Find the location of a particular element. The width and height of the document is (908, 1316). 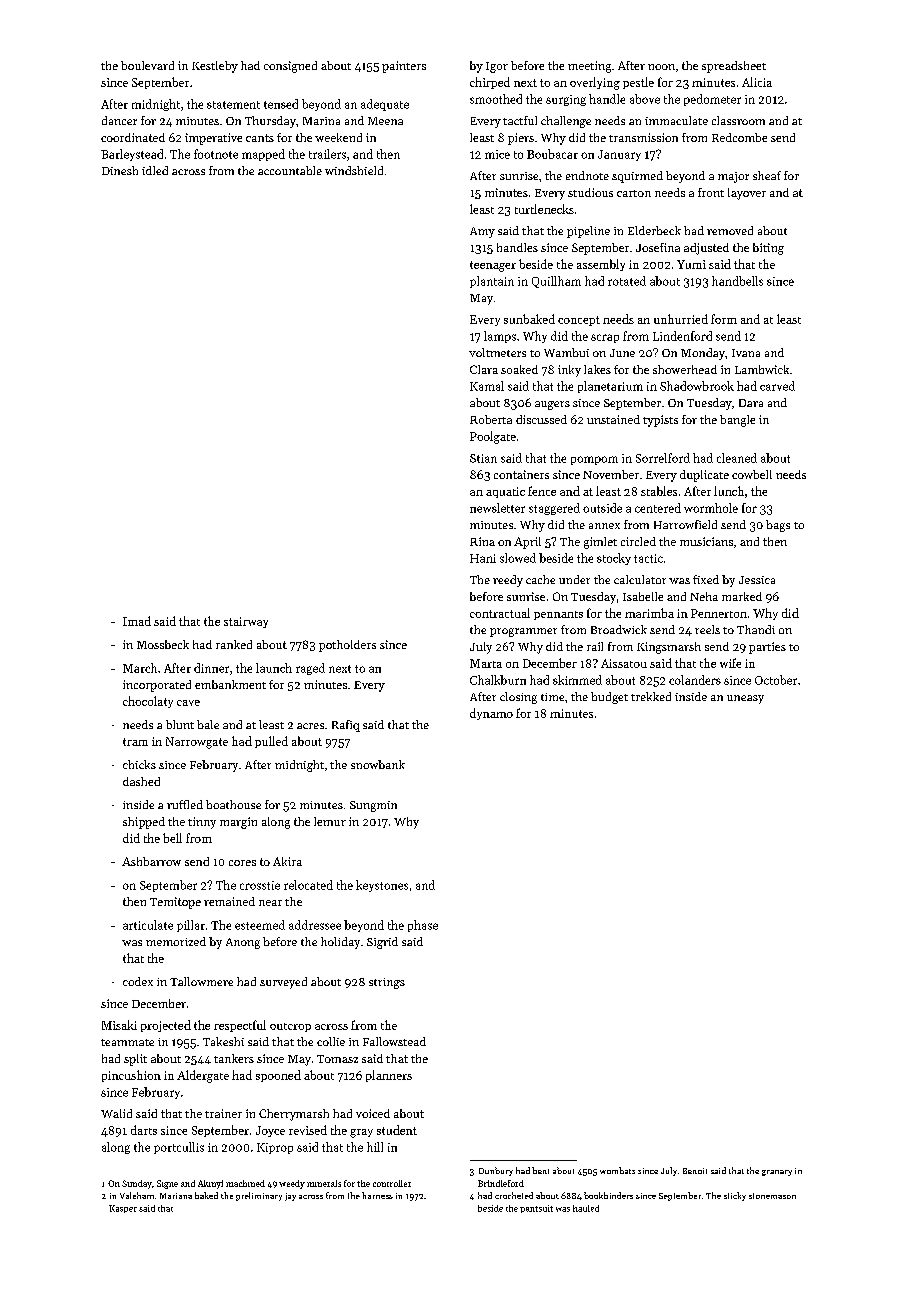

footnote is located at coordinates (216, 154).
